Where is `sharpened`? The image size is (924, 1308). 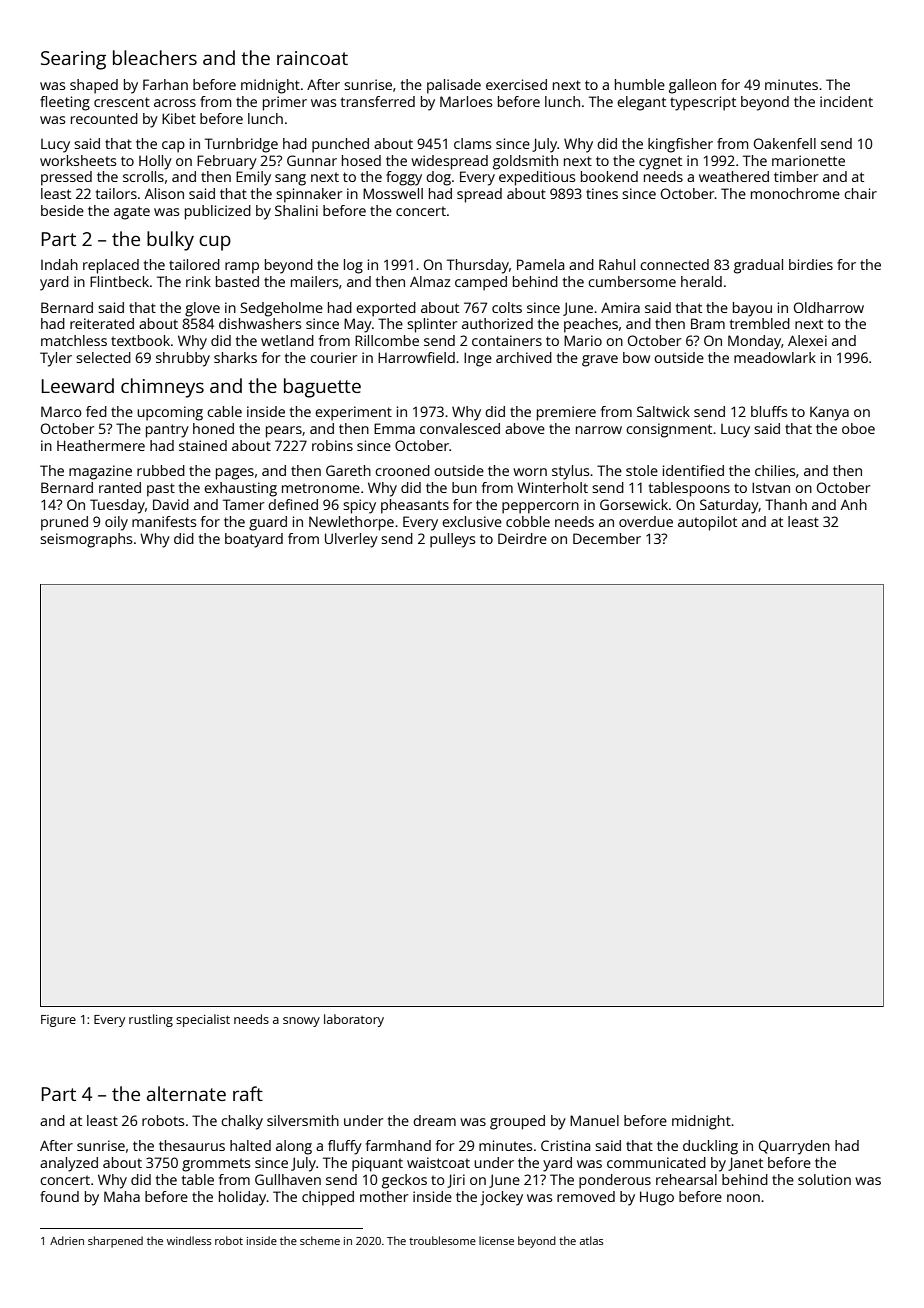
sharpened is located at coordinates (115, 1242).
